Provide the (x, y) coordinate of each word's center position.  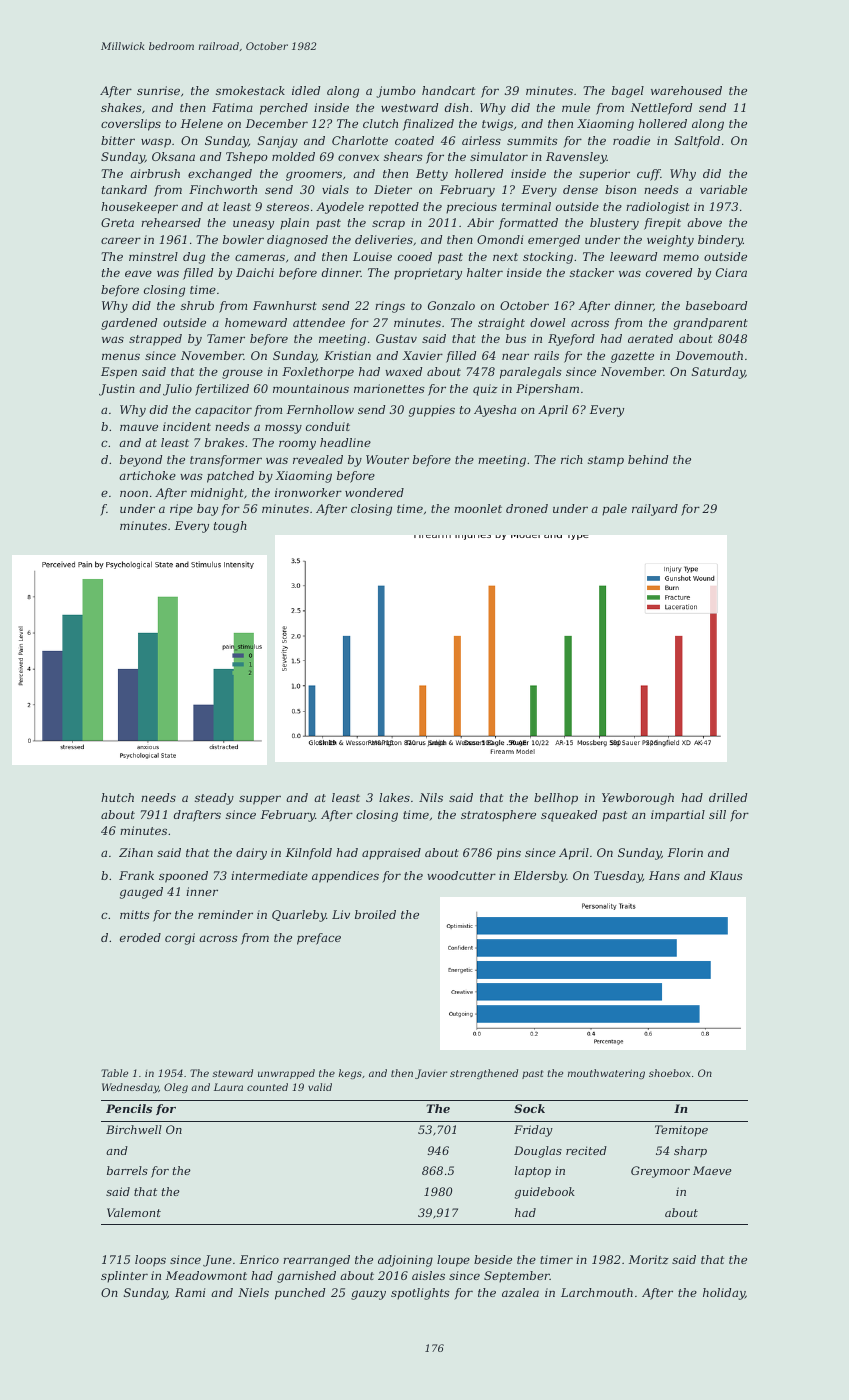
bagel (628, 92)
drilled (728, 797)
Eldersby (540, 877)
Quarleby (299, 916)
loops (150, 1261)
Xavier (422, 355)
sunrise (158, 90)
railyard (655, 510)
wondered (374, 492)
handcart (448, 90)
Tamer (226, 338)
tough (230, 527)
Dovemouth (709, 355)
